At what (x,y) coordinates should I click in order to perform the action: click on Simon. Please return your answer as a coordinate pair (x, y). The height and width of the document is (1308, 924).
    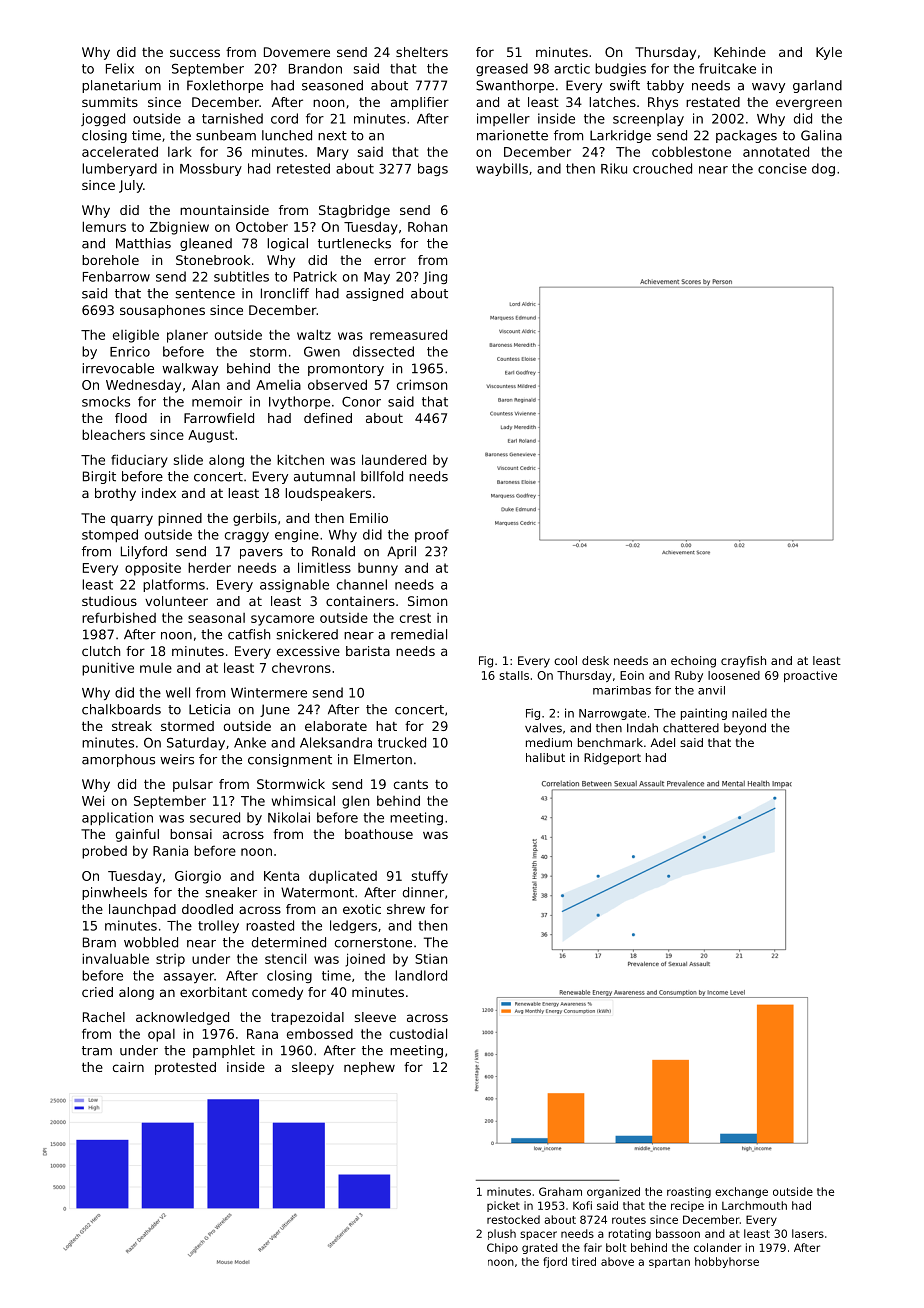
    Looking at the image, I should click on (427, 601).
